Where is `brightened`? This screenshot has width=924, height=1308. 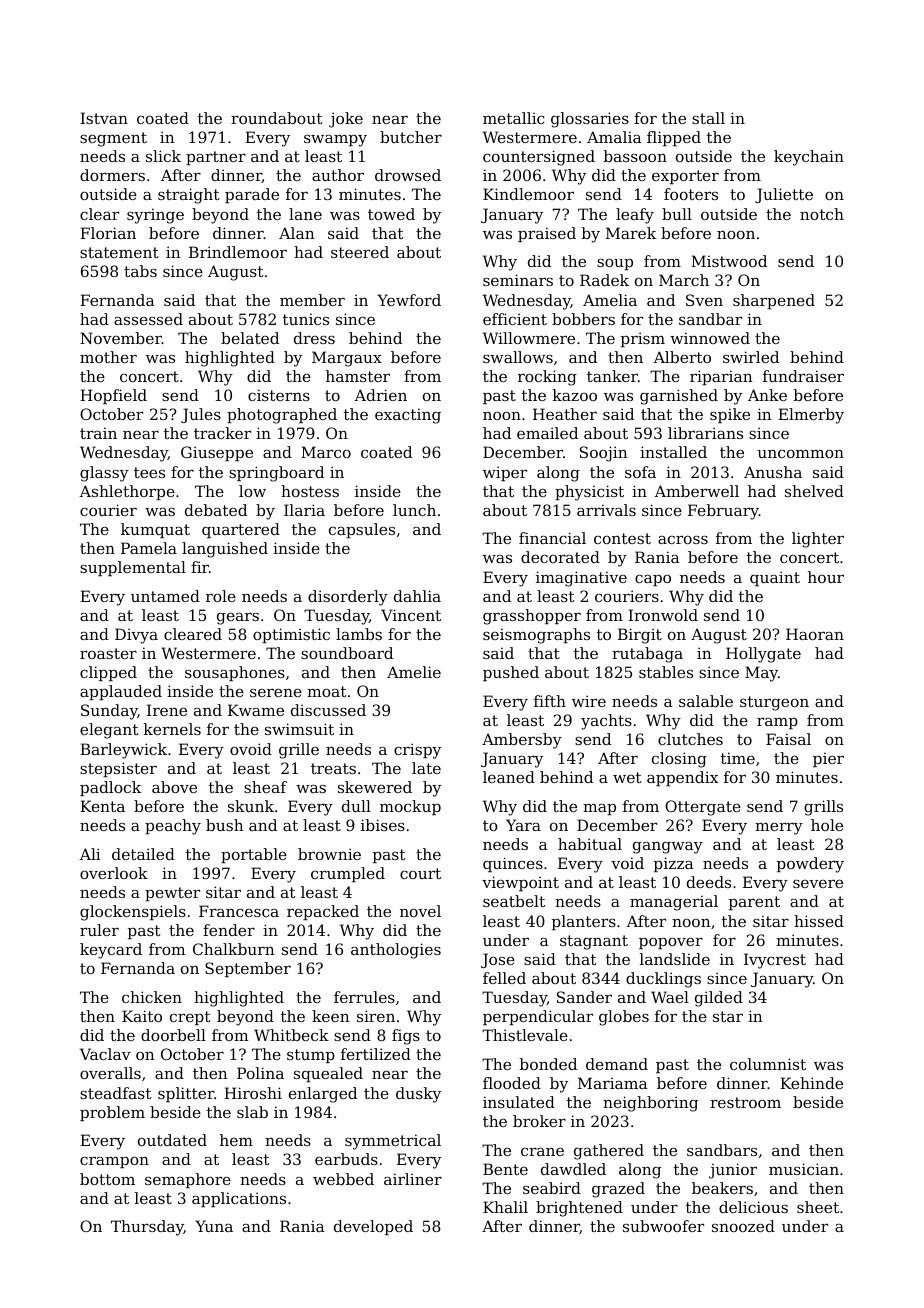
brightened is located at coordinates (579, 1209).
